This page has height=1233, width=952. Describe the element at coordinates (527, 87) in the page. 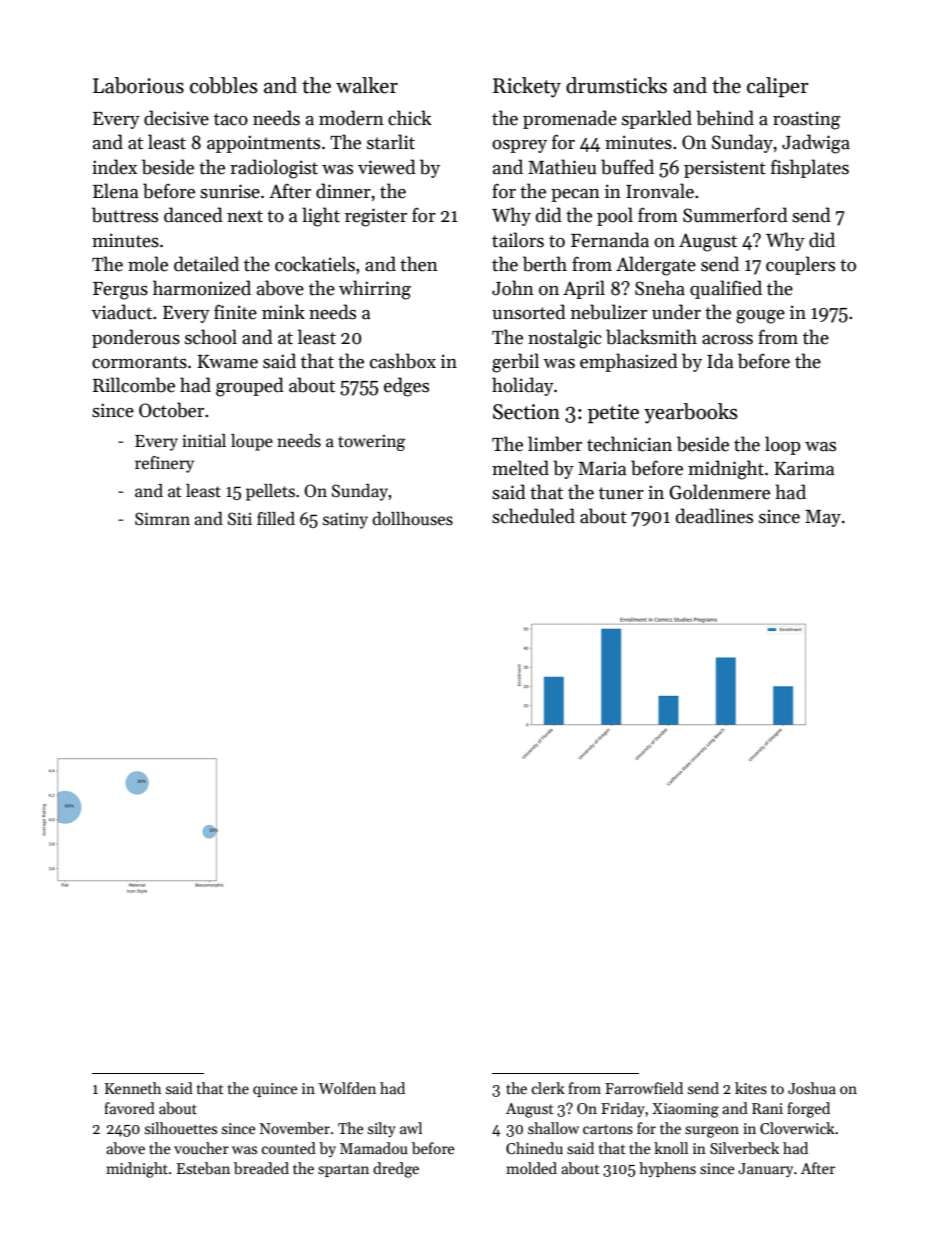

I see `Rickety` at that location.
